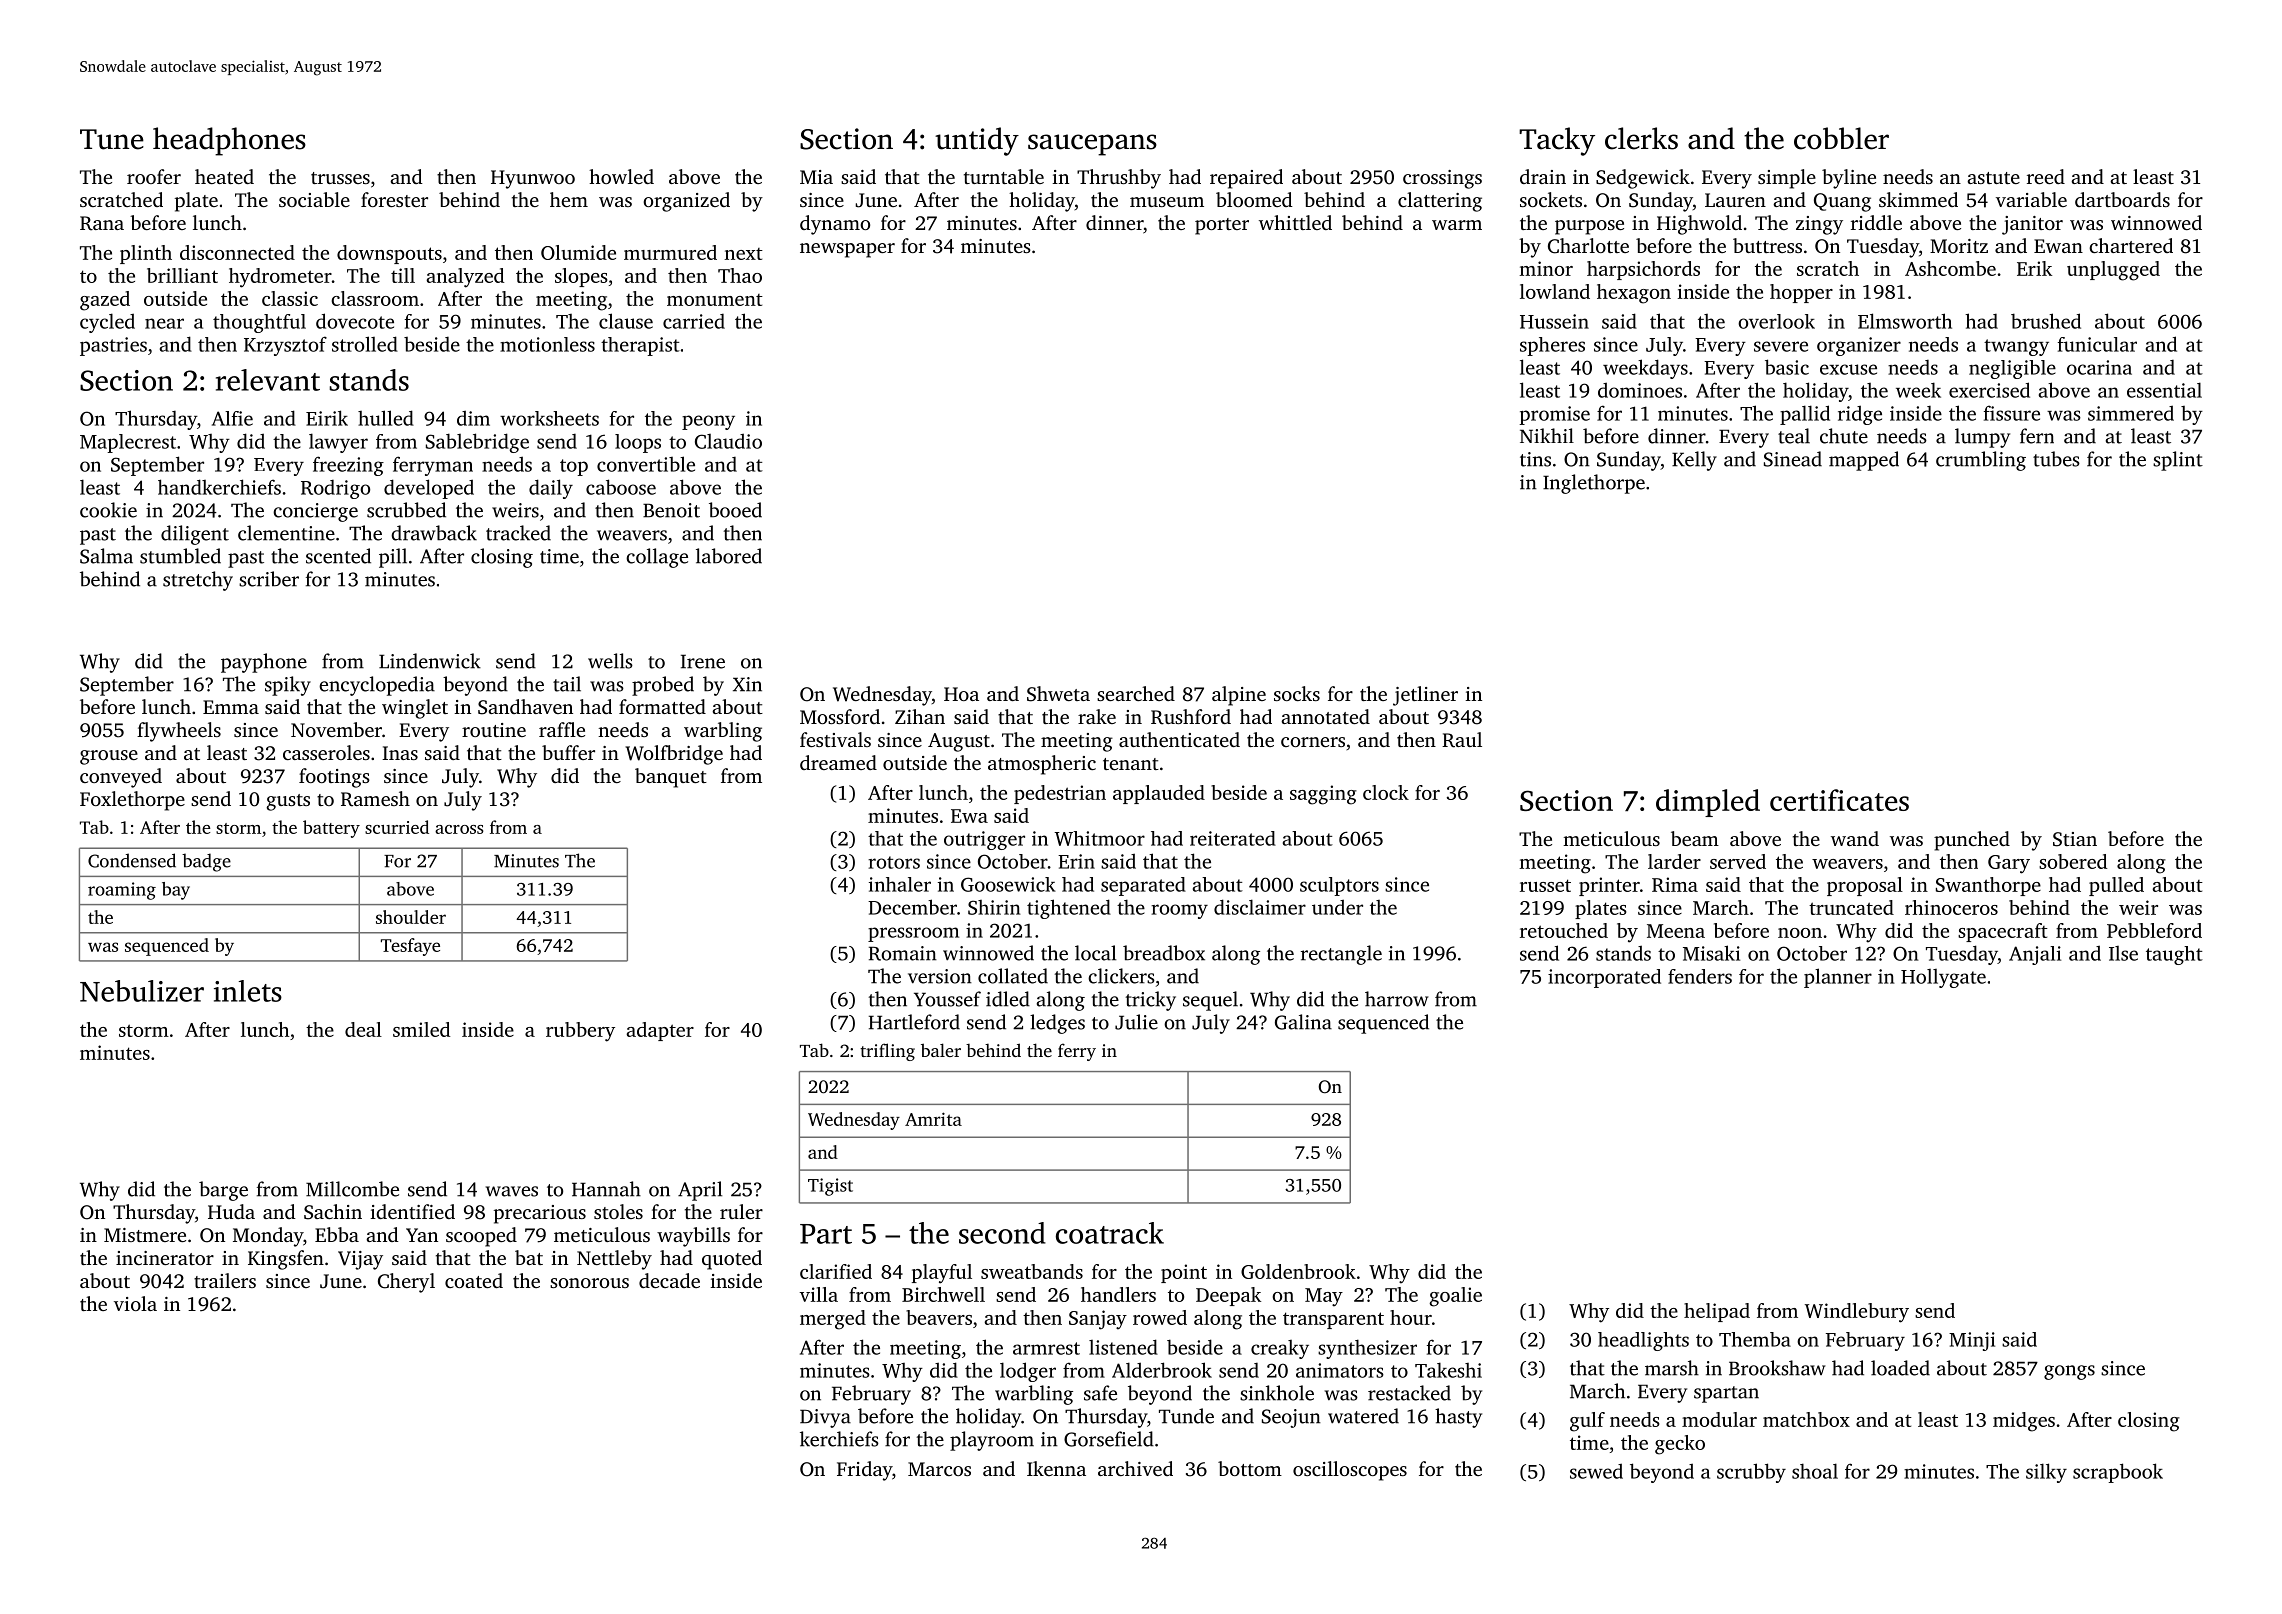 The width and height of the document is (2282, 1614). What do you see at coordinates (421, 1029) in the document?
I see `smiled` at bounding box center [421, 1029].
